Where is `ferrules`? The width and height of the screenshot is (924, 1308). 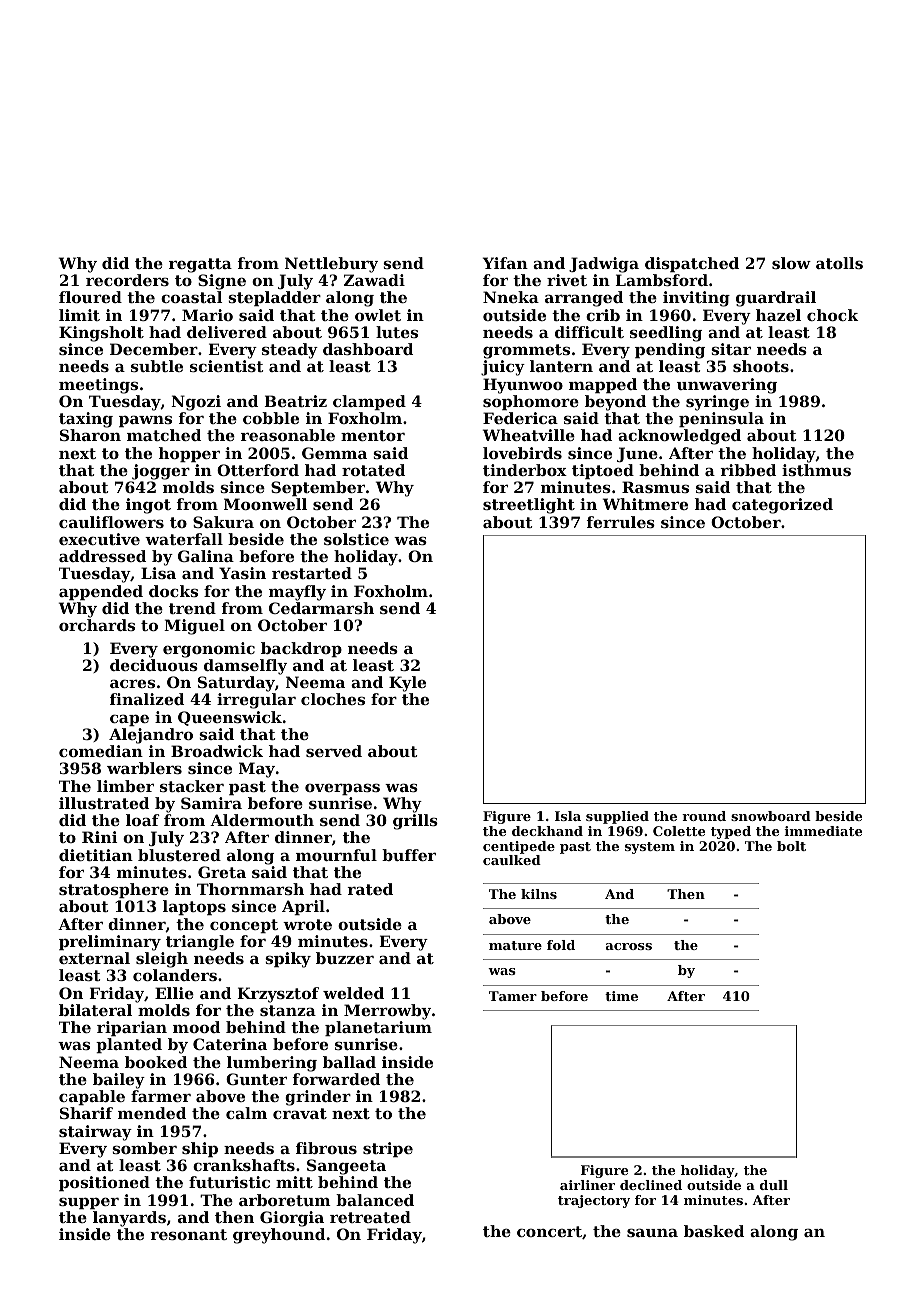
ferrules is located at coordinates (621, 522).
